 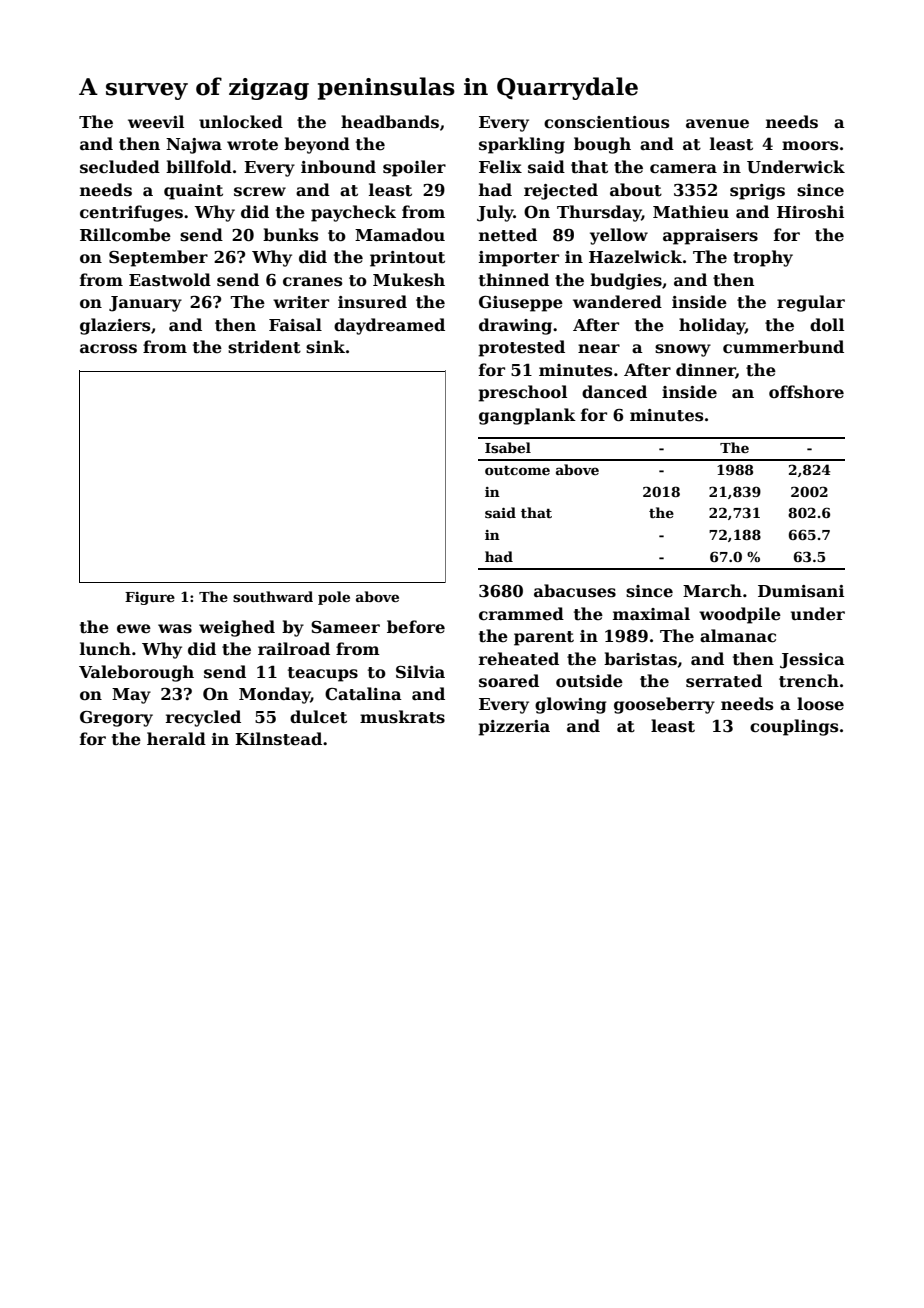 What do you see at coordinates (317, 145) in the page?
I see `beyond` at bounding box center [317, 145].
